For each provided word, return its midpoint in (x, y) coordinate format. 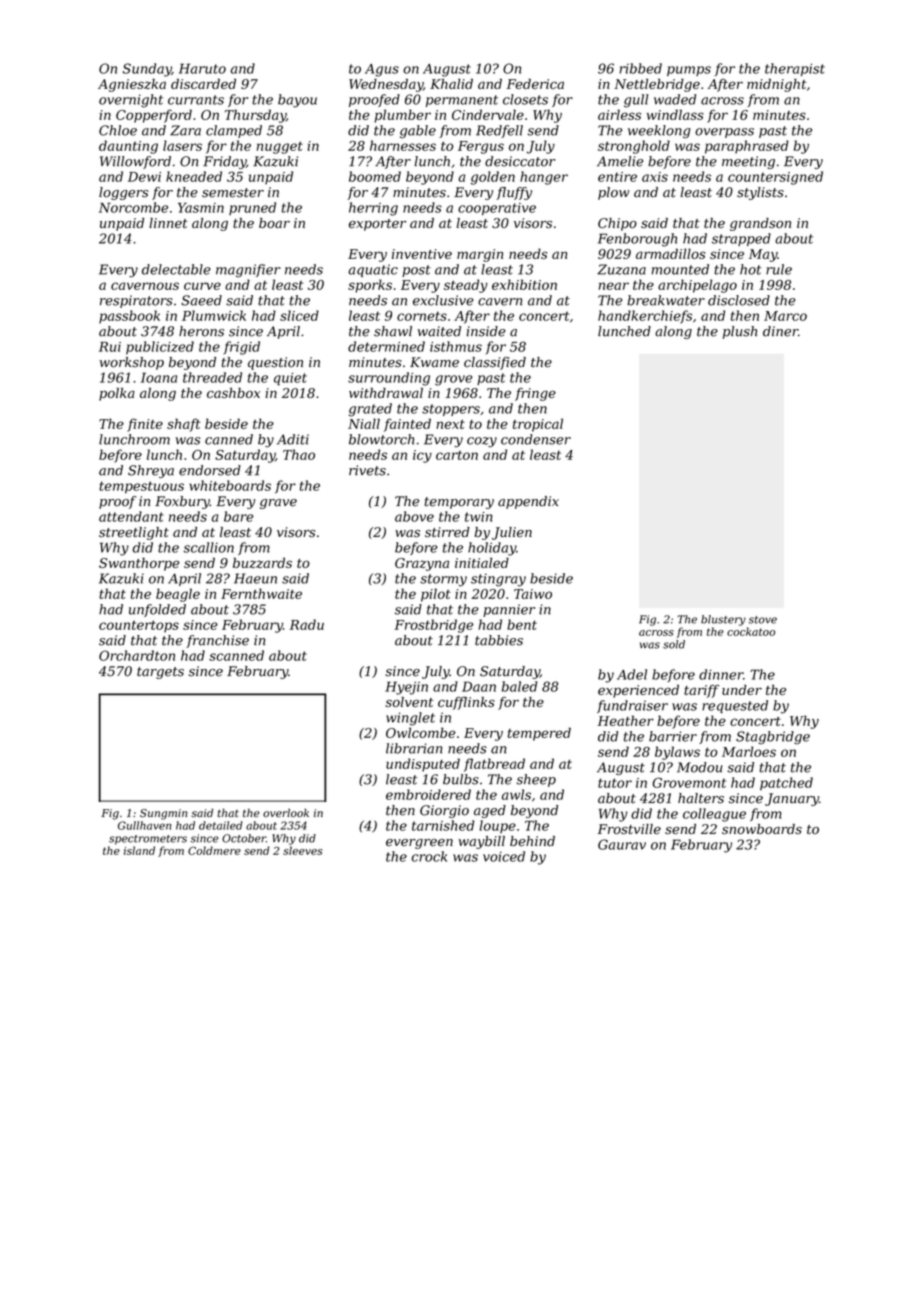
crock (429, 856)
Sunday (147, 70)
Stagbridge (773, 738)
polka (117, 394)
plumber (403, 116)
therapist (795, 69)
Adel (632, 674)
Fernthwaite (261, 593)
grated (370, 410)
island (139, 850)
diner (780, 331)
